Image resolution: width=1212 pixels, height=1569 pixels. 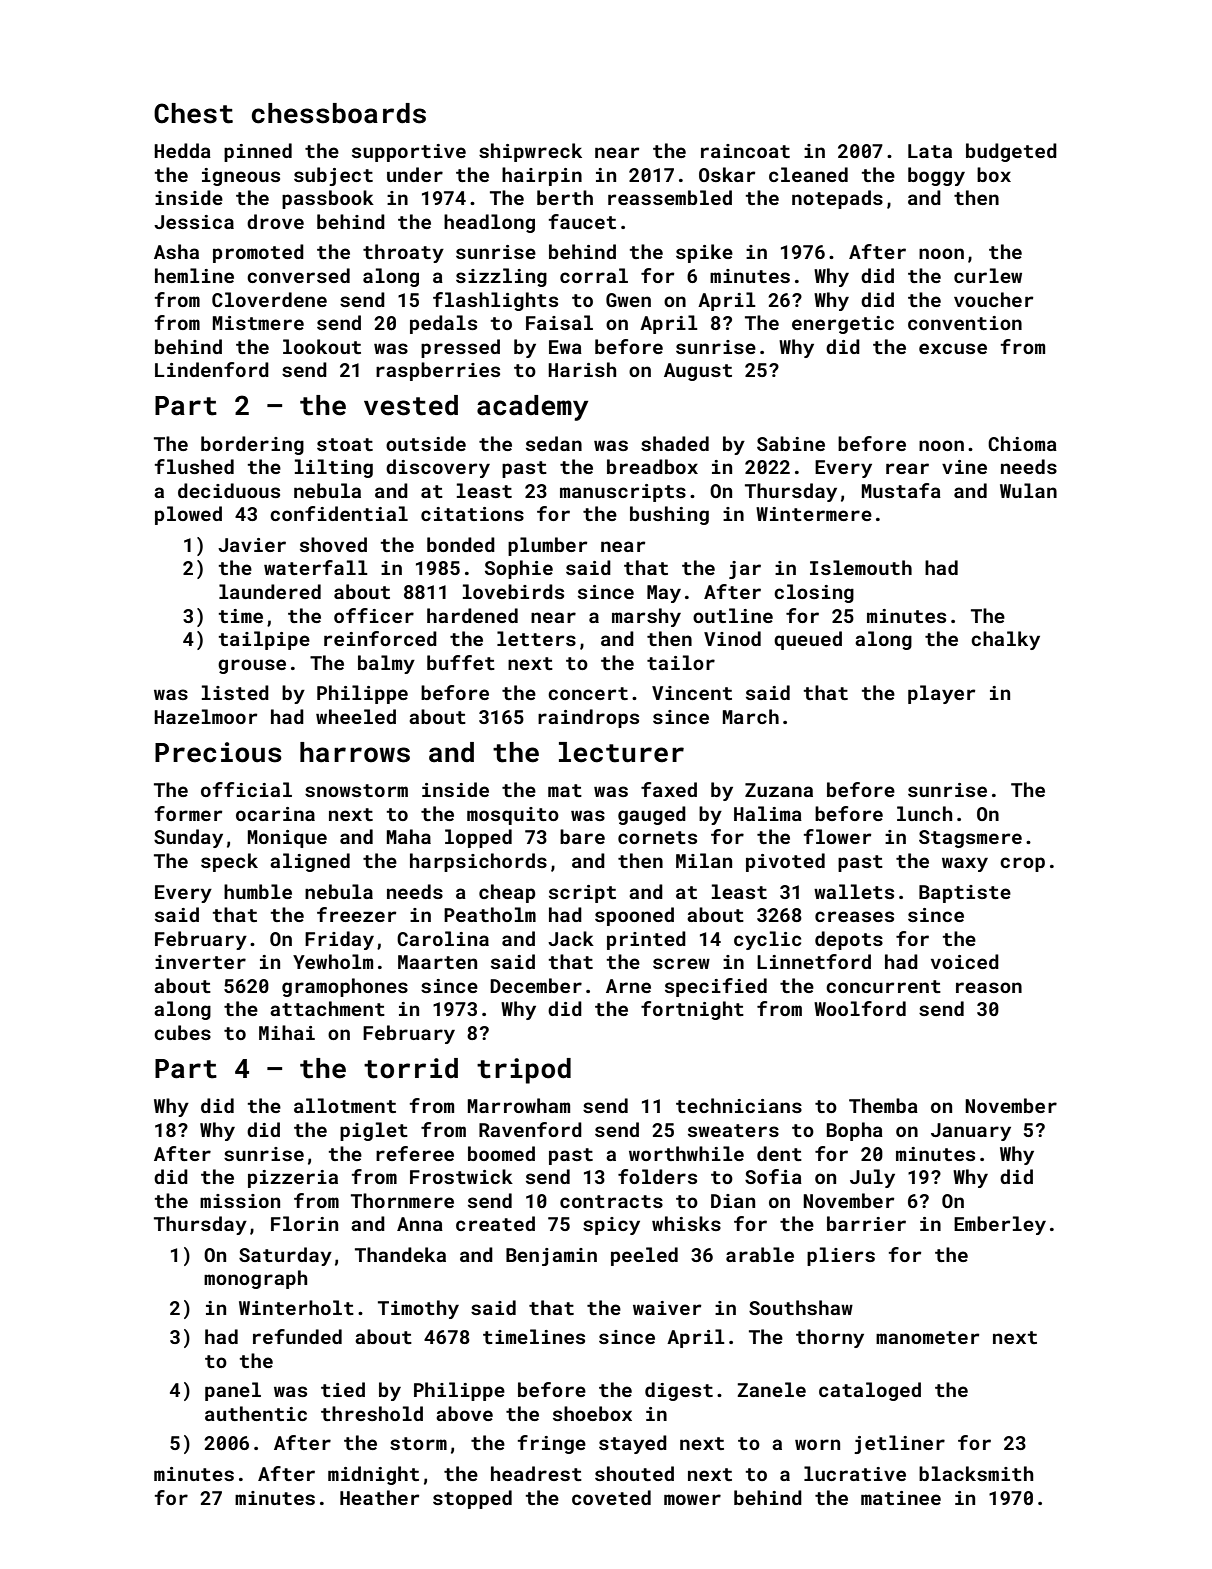 I want to click on stopped, so click(x=472, y=1499).
